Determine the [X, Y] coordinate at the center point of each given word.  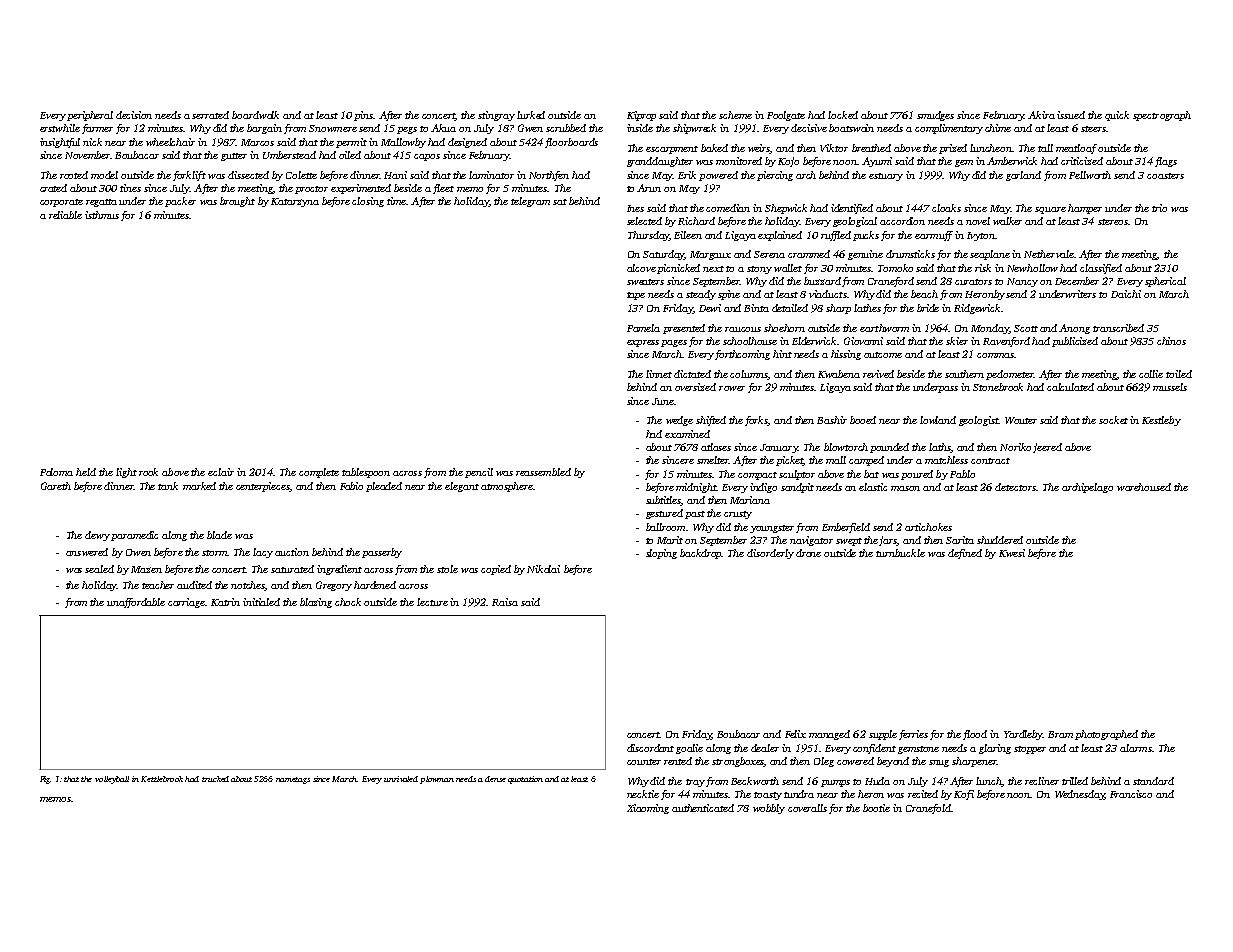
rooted [74, 175]
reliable [65, 215]
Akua [443, 128]
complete [319, 473]
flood [975, 735]
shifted [711, 421]
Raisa [505, 602]
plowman [437, 780]
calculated [1070, 387]
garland [1023, 176]
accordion [902, 221]
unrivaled [401, 779]
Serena [769, 254]
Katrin [225, 602]
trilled [1075, 781]
